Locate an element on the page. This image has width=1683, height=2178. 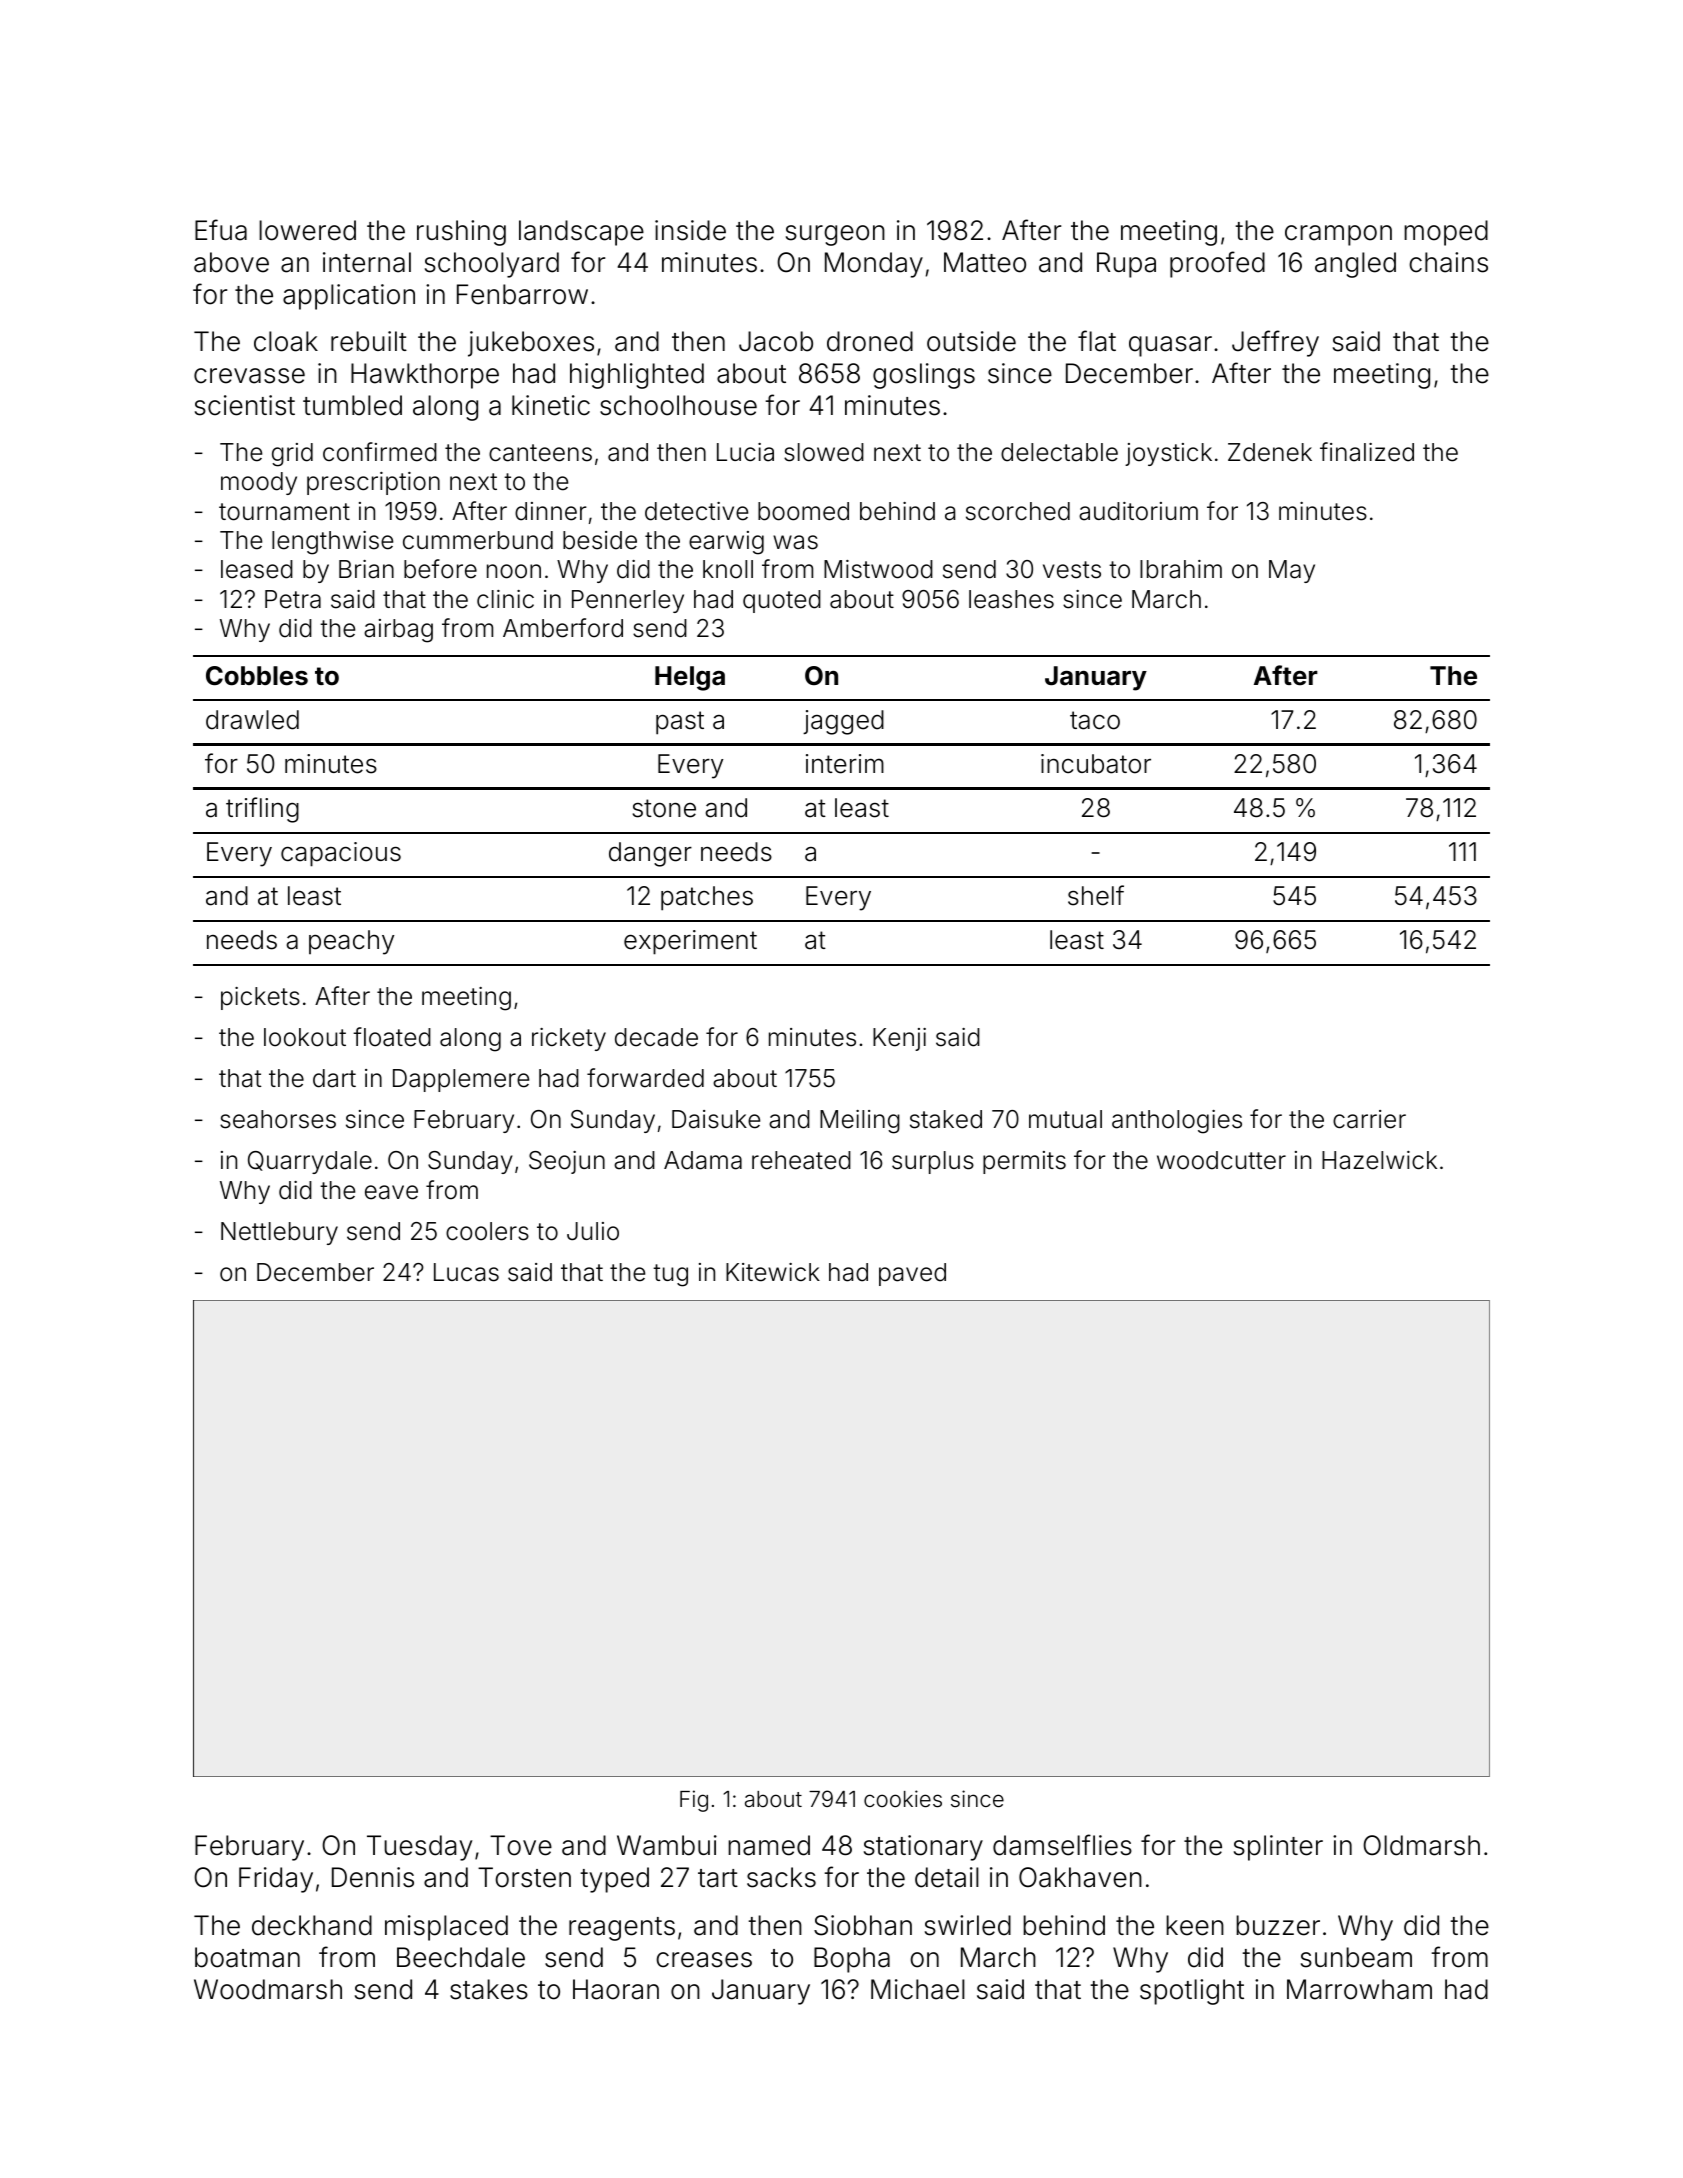
experiment is located at coordinates (690, 942).
